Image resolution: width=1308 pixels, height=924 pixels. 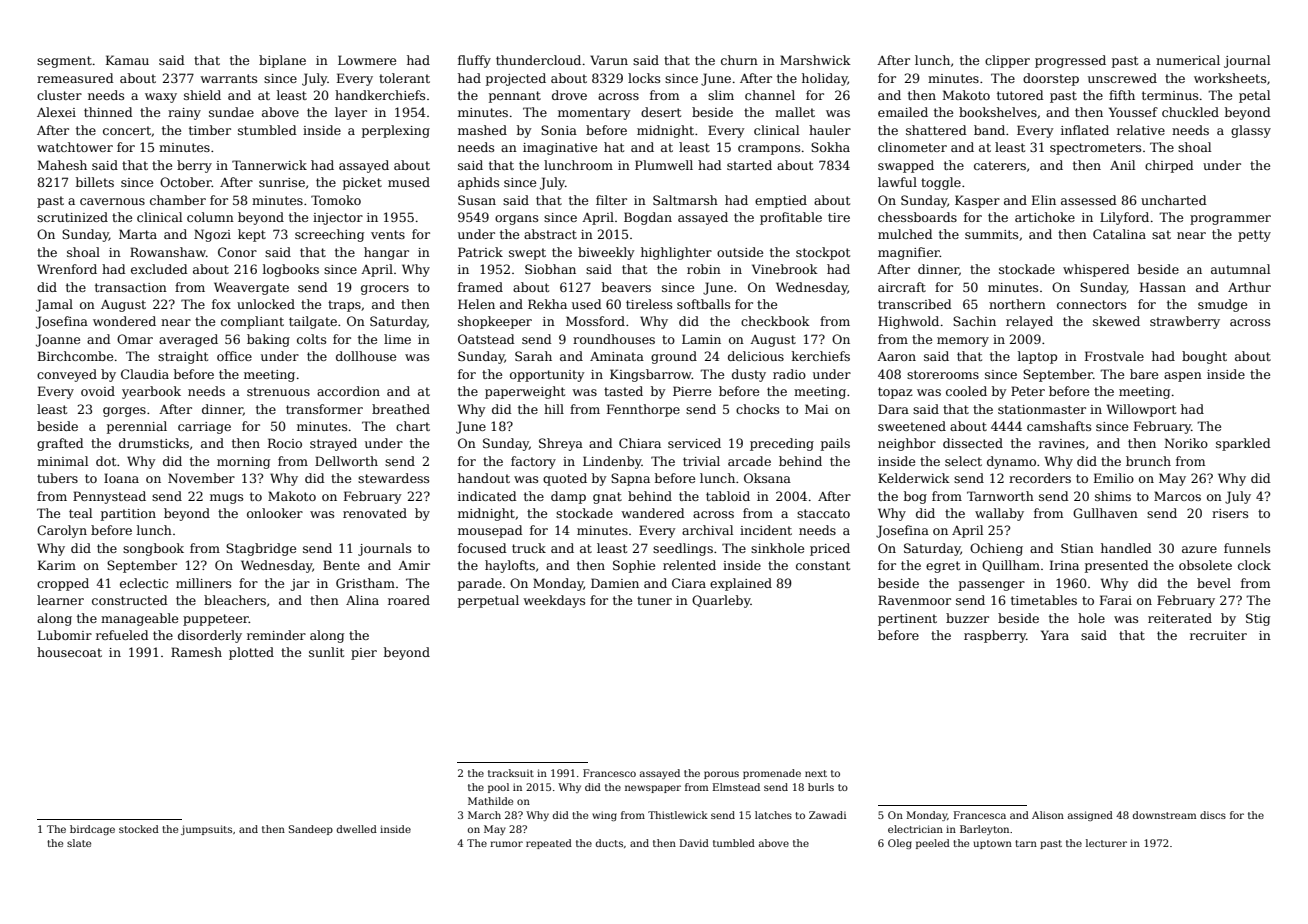 I want to click on Oleg, so click(x=900, y=844).
